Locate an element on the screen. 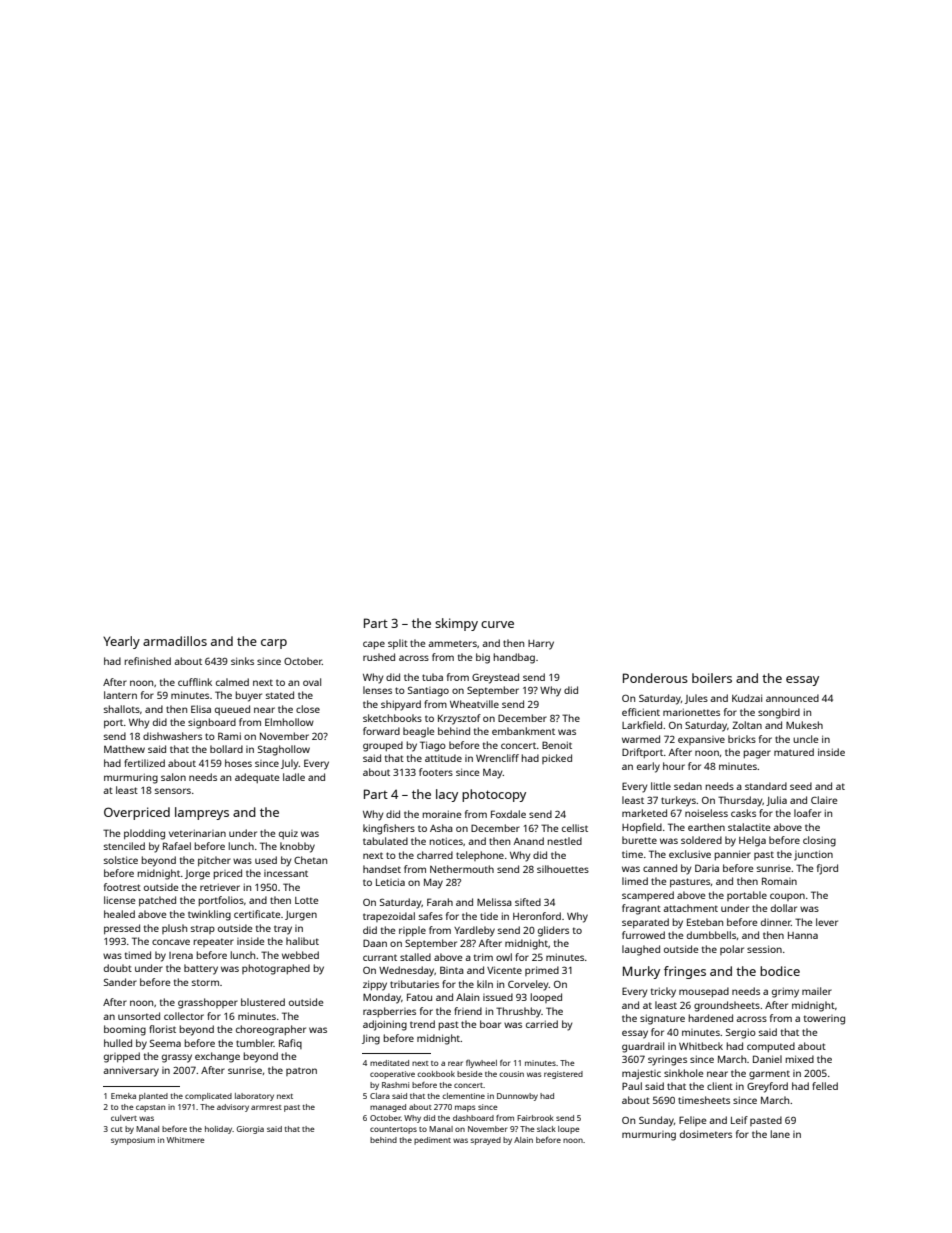  Wrencliff is located at coordinates (497, 758).
